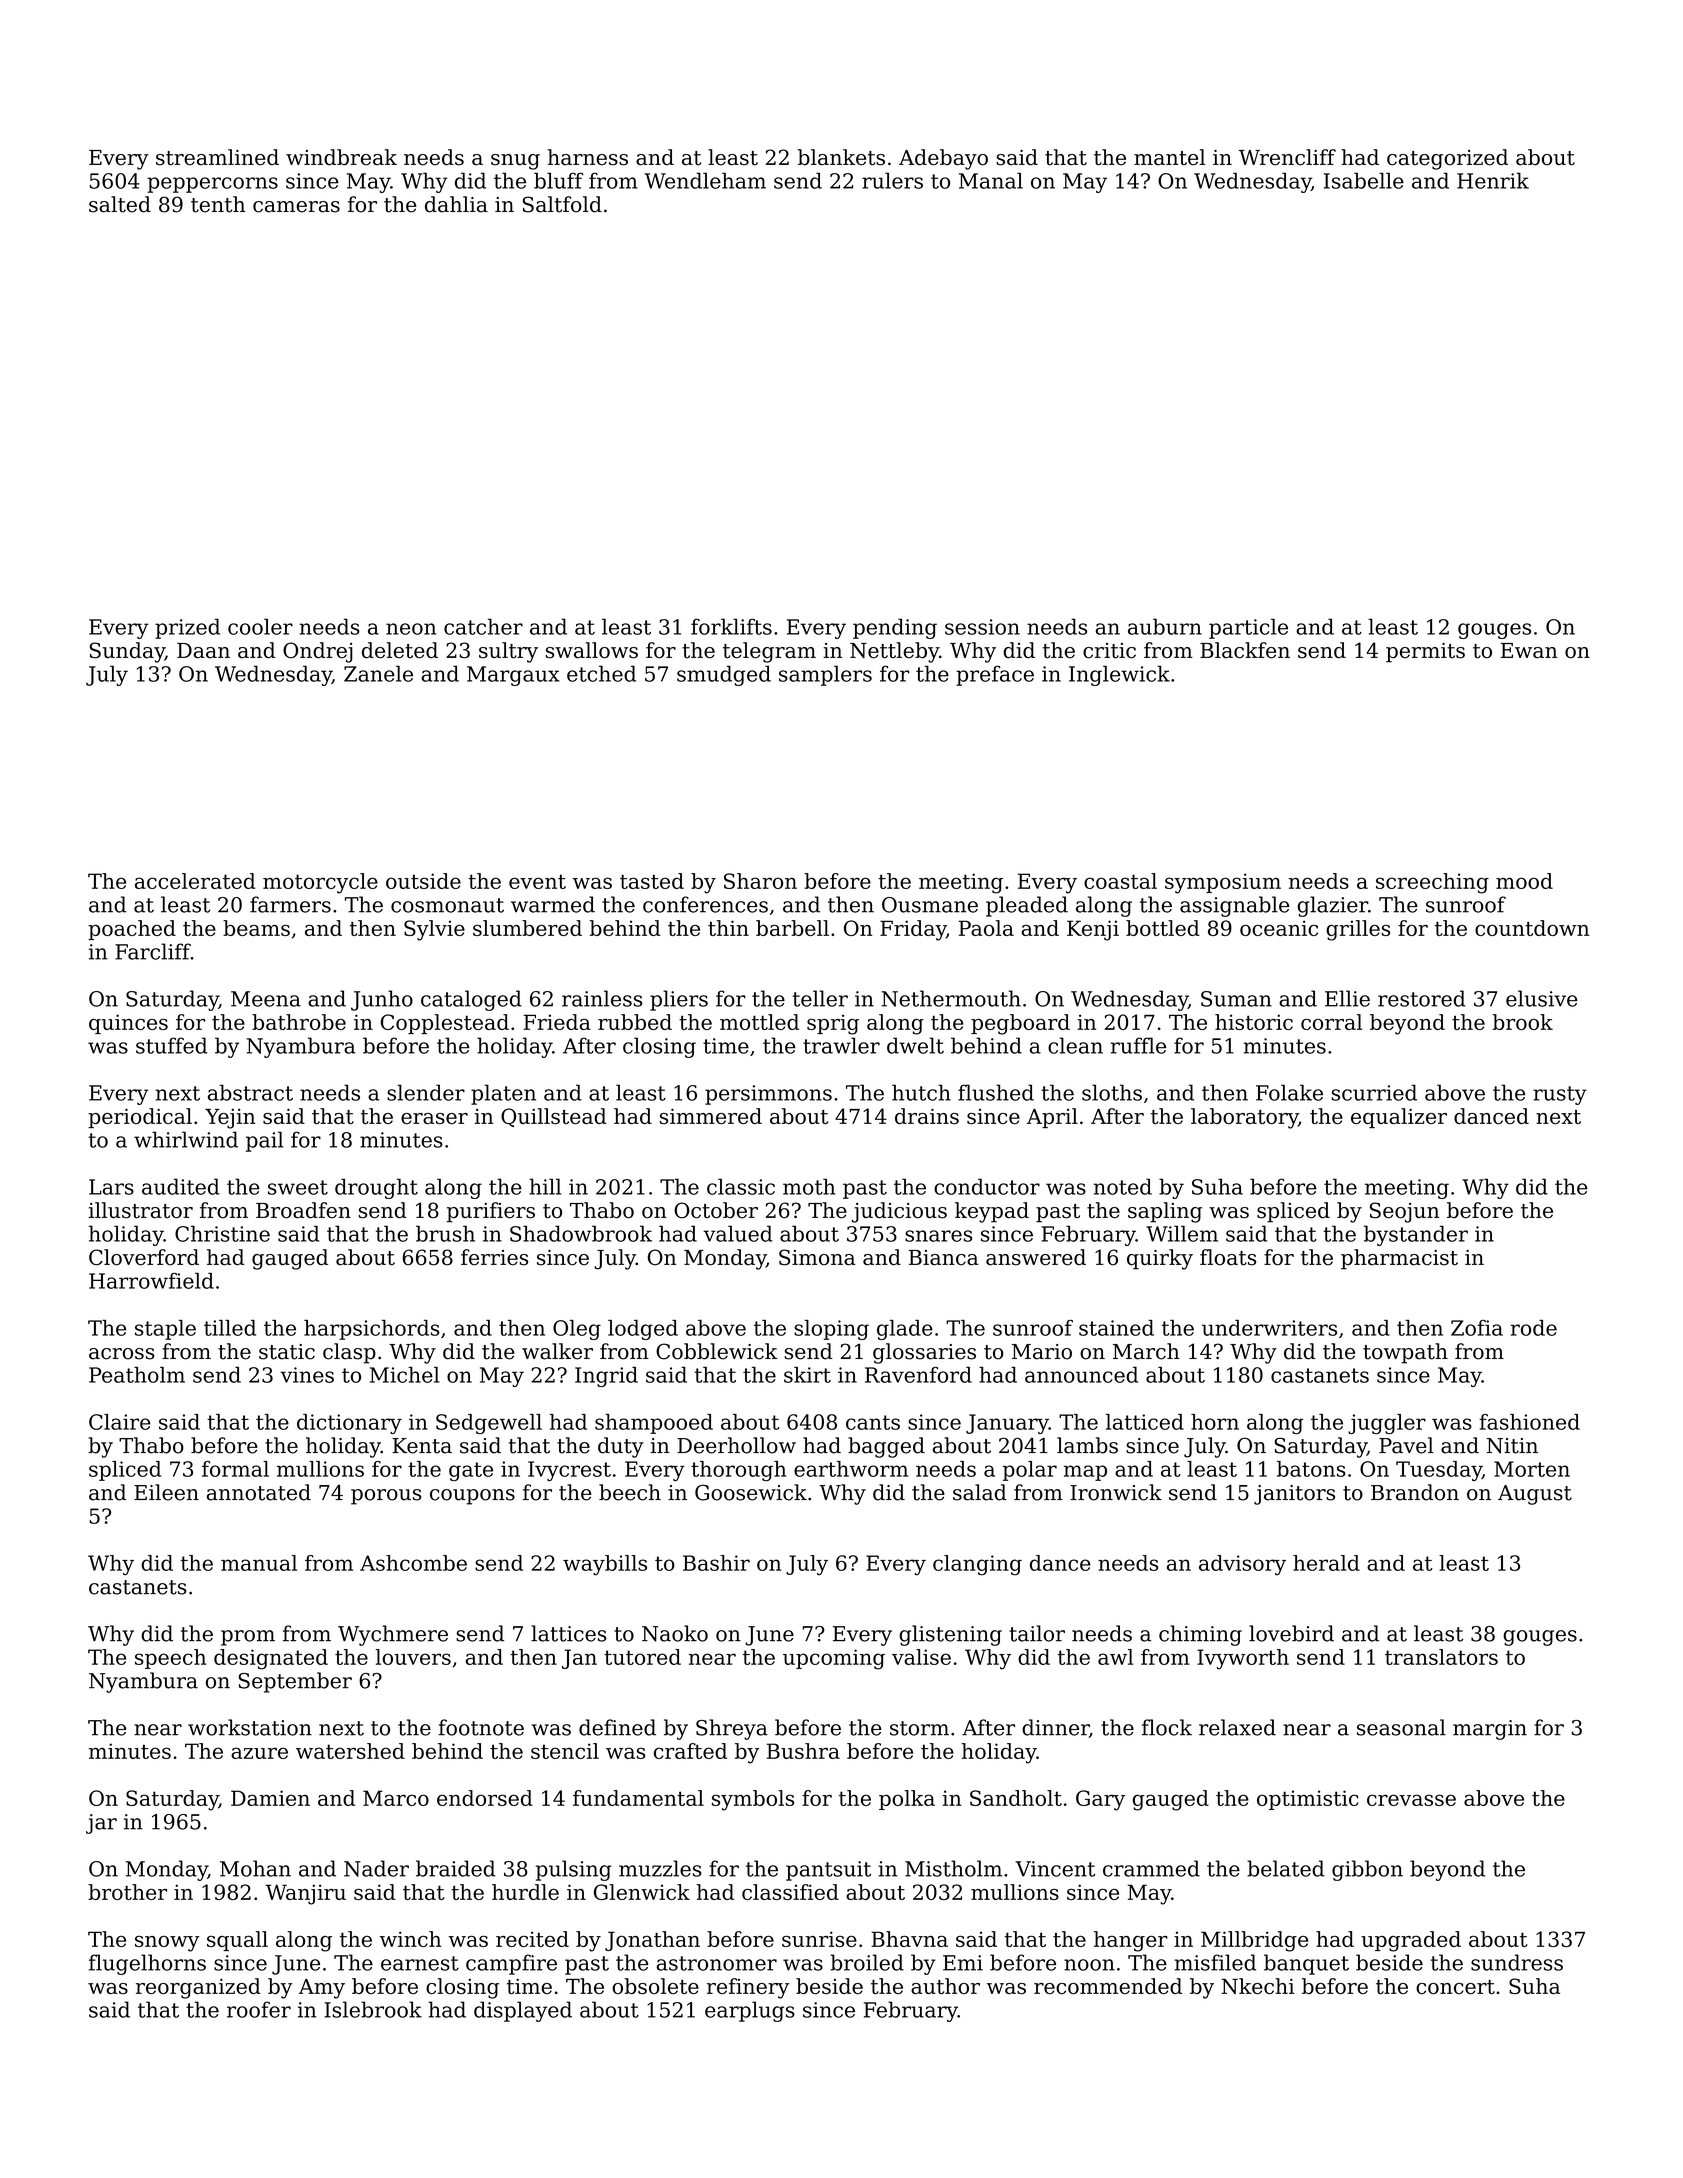 This page has width=1683, height=2178. Describe the element at coordinates (1455, 1987) in the page. I see `concert` at that location.
